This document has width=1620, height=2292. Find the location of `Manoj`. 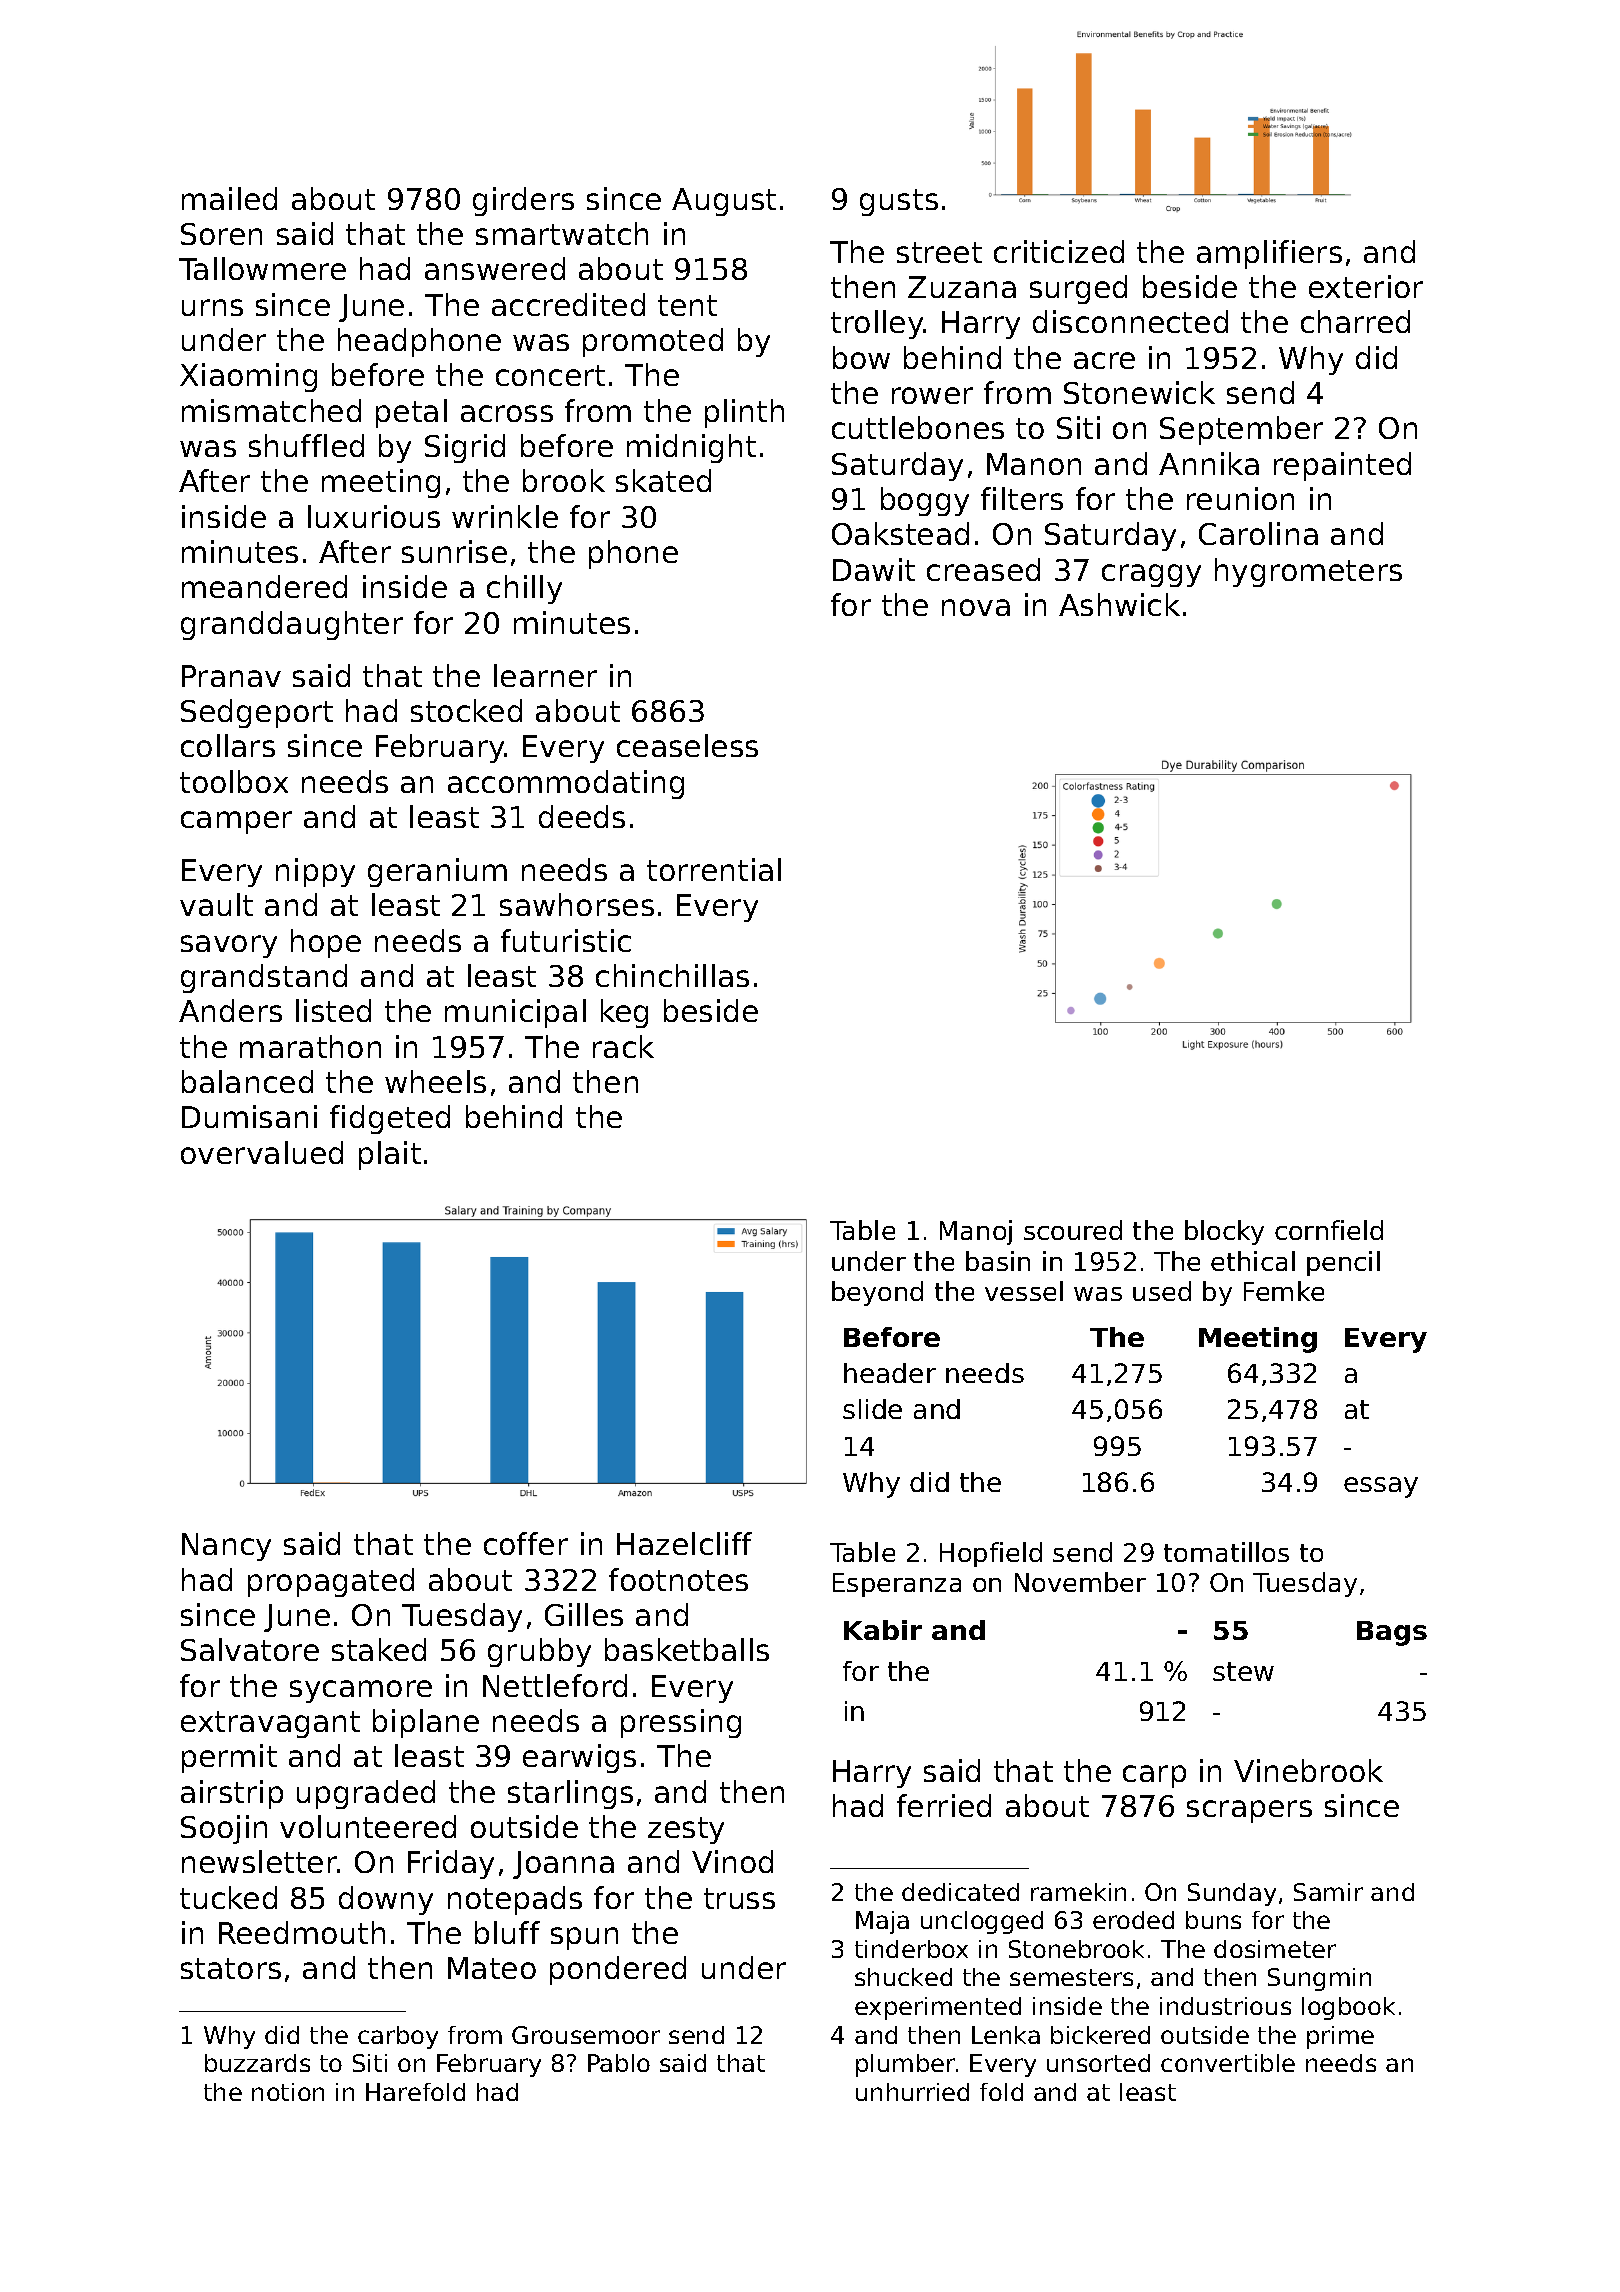

Manoj is located at coordinates (976, 1232).
